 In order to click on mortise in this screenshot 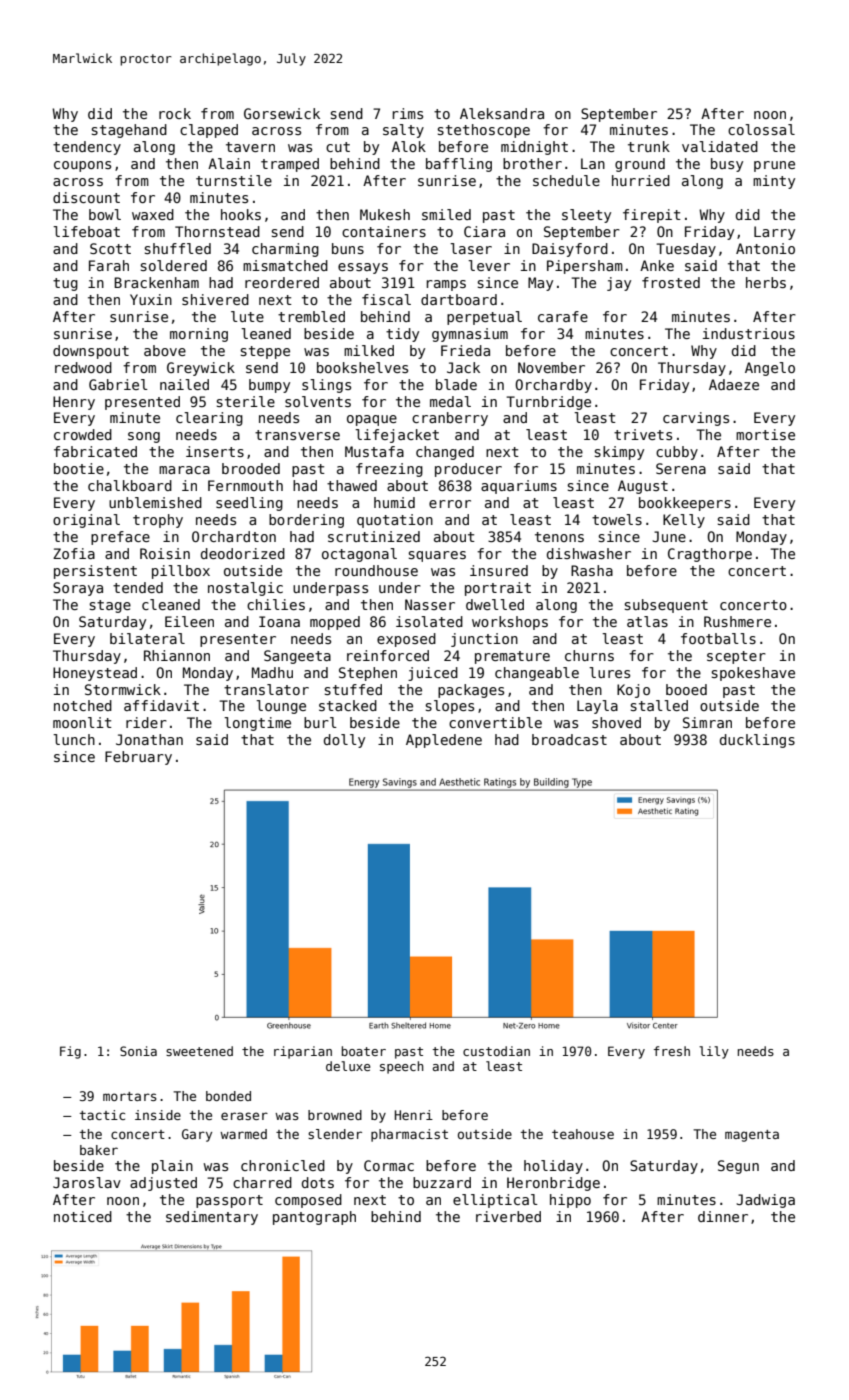, I will do `click(765, 434)`.
